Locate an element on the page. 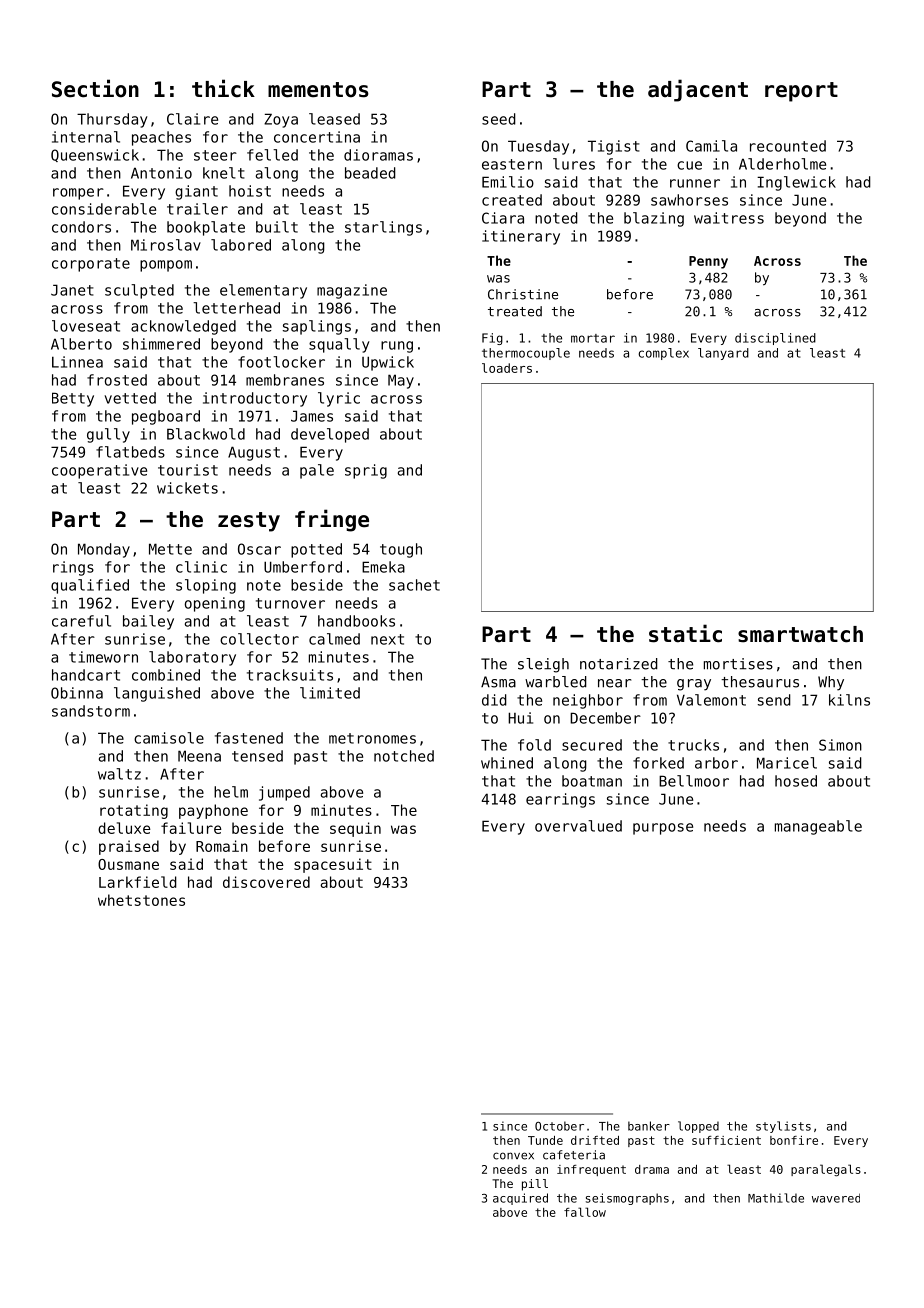 Image resolution: width=924 pixels, height=1308 pixels. thick is located at coordinates (223, 88).
